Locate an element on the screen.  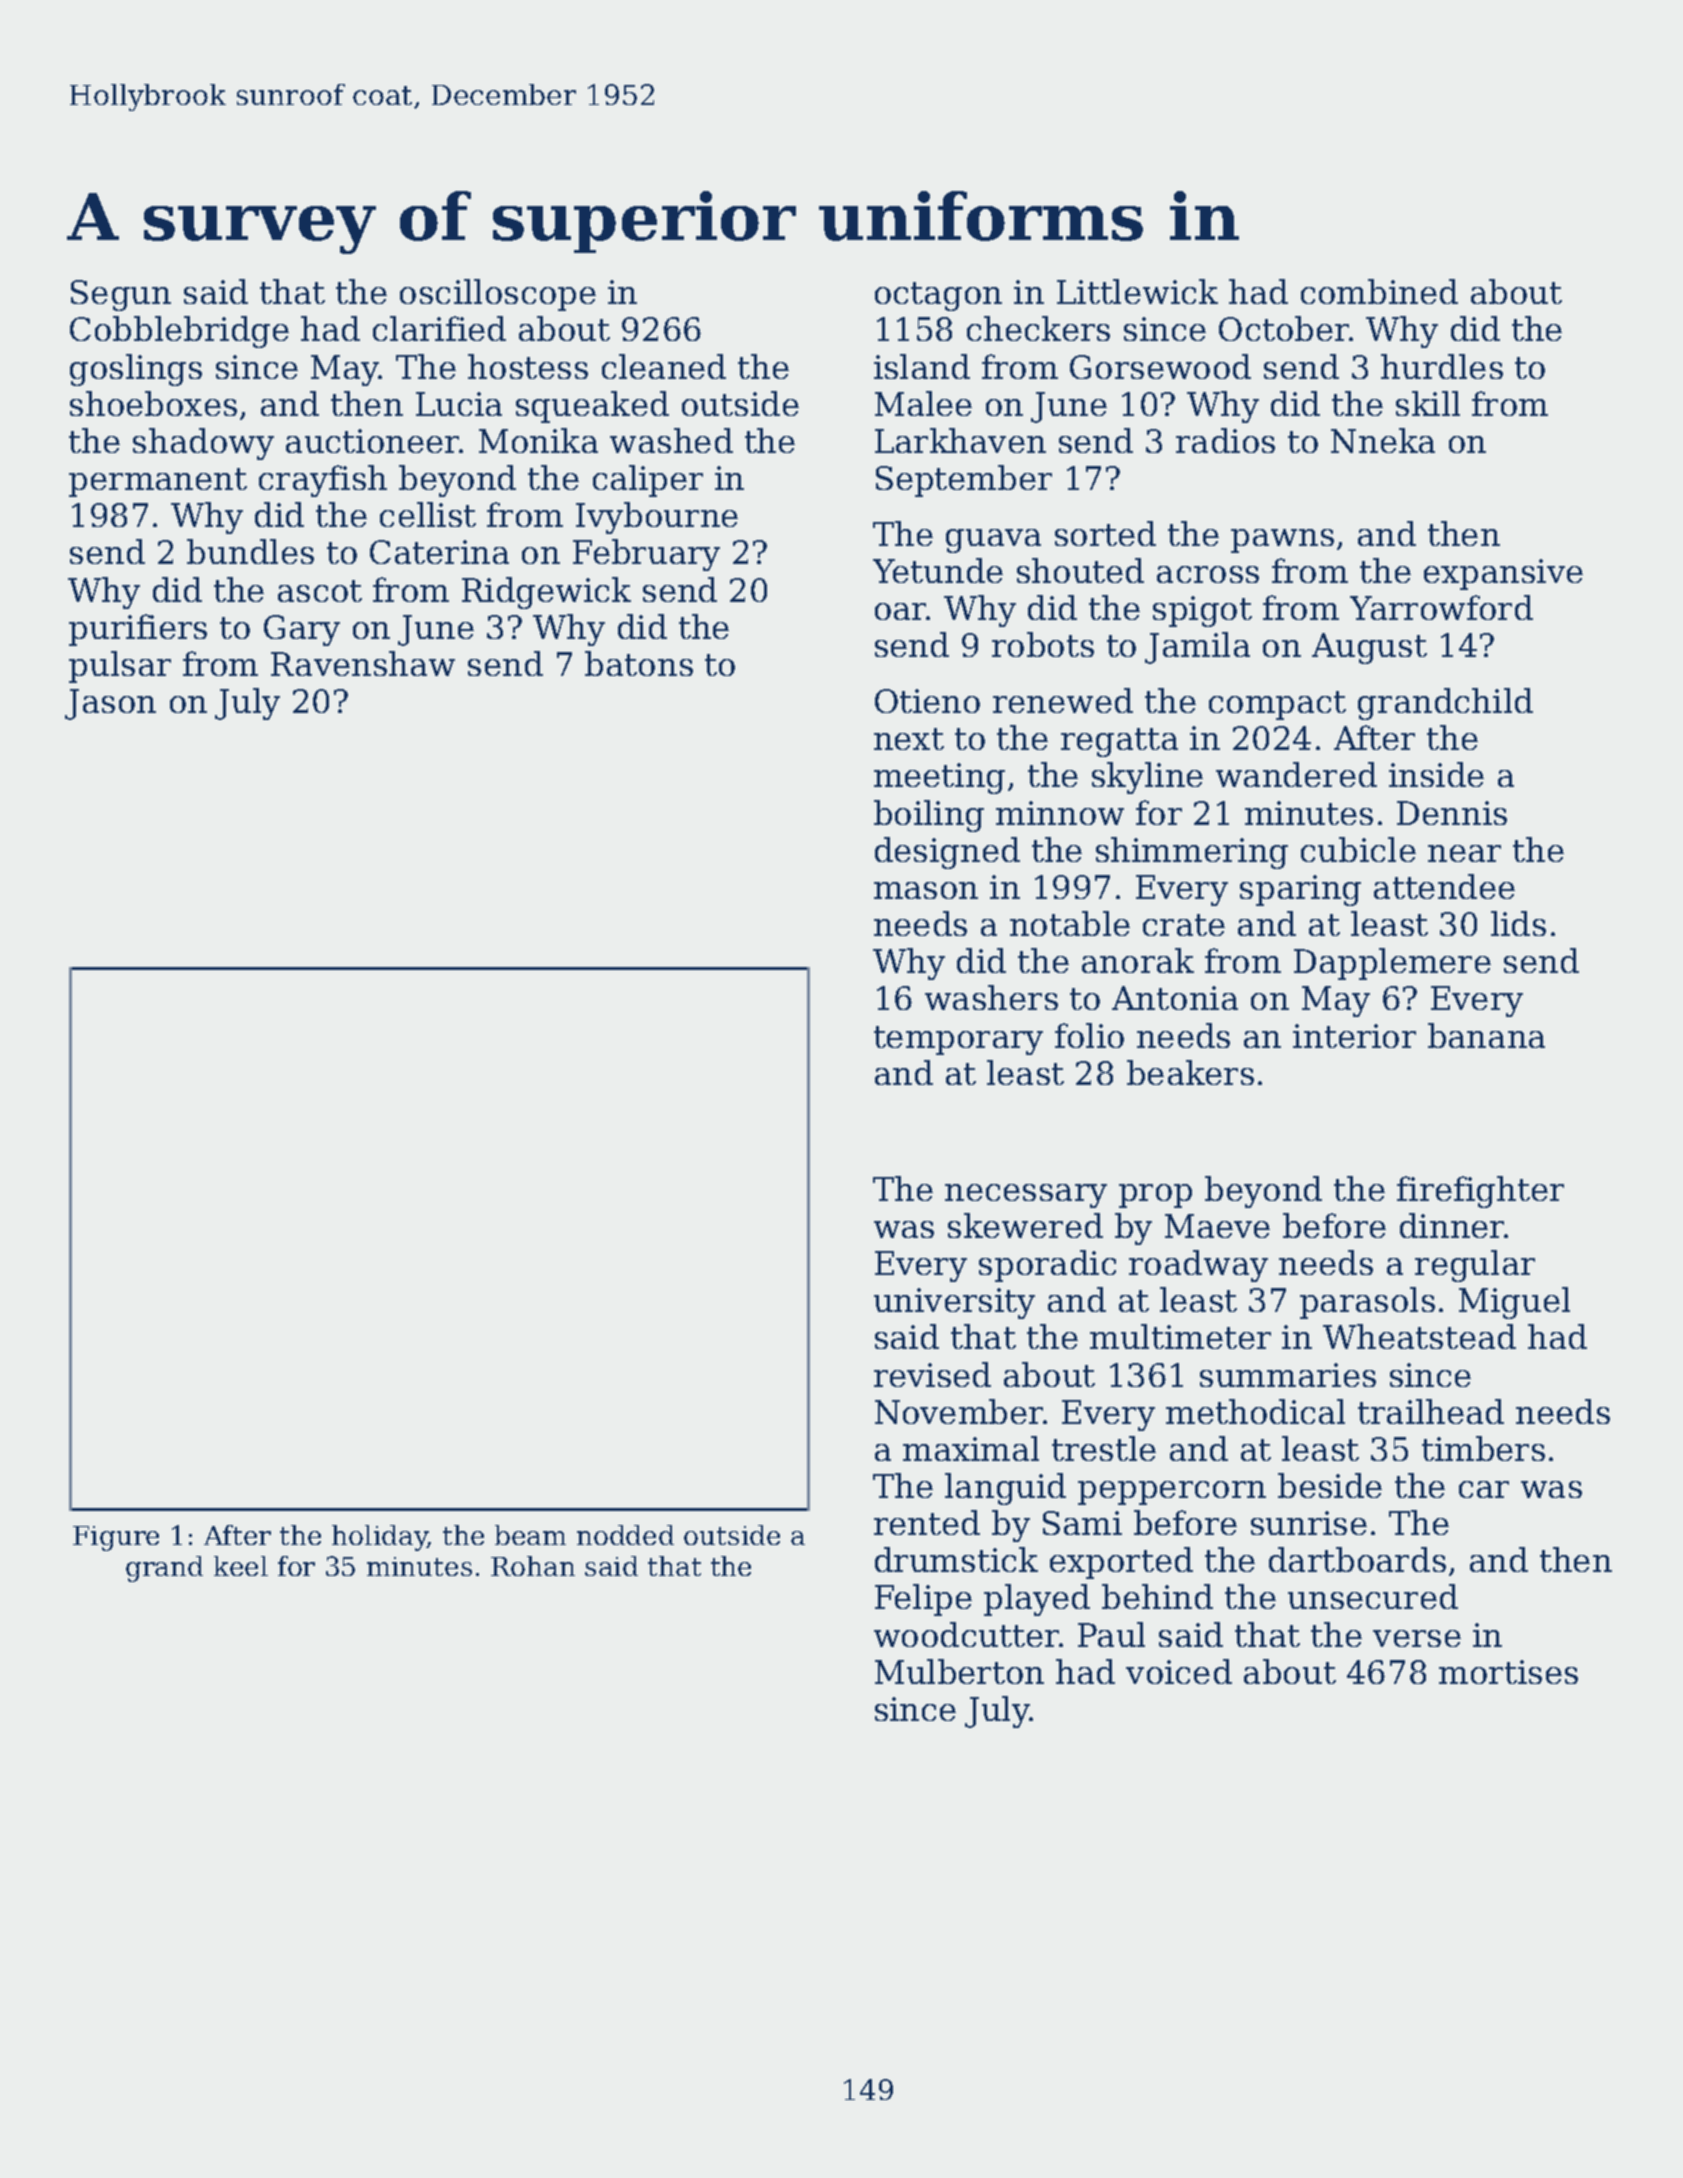
mortises is located at coordinates (1508, 1672).
